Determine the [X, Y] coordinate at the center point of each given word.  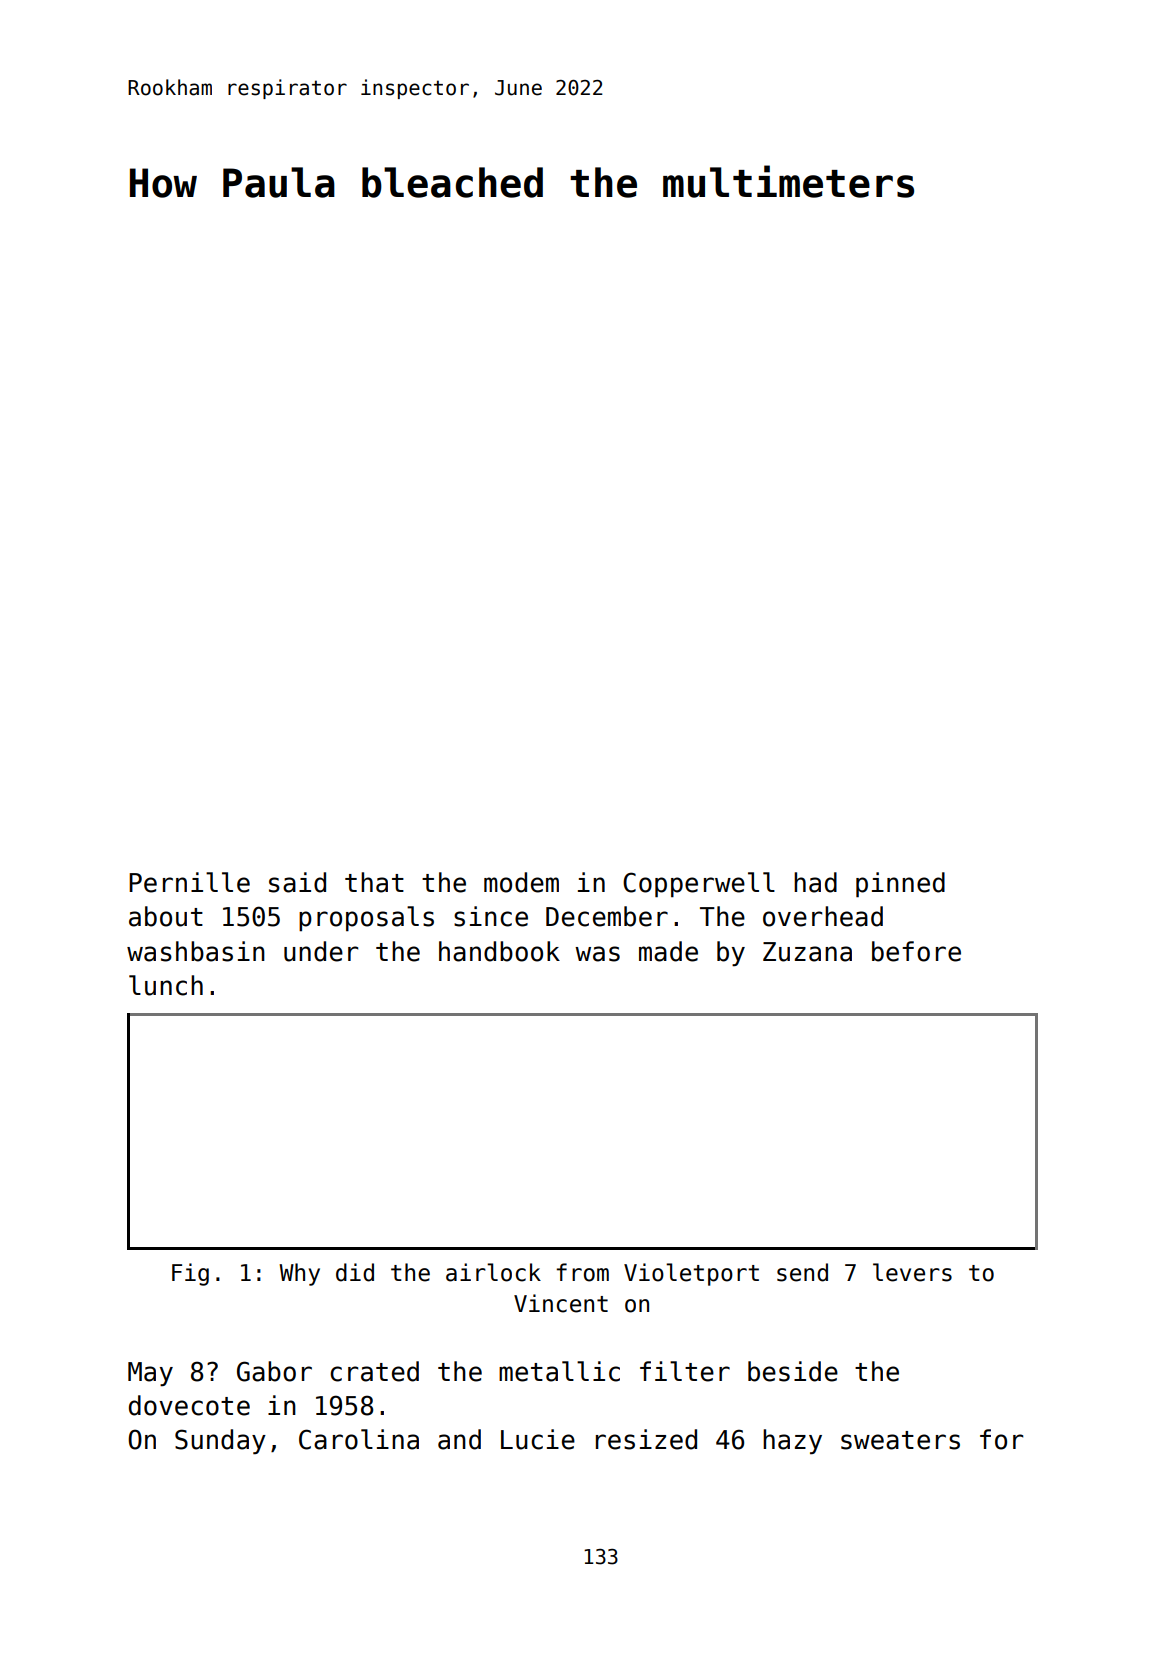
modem [521, 882]
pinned [900, 885]
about [166, 916]
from [582, 1272]
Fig [190, 1274]
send [802, 1272]
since [491, 916]
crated [374, 1371]
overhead [823, 916]
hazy [792, 1441]
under [321, 951]
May [150, 1374]
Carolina [359, 1439]
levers [912, 1272]
